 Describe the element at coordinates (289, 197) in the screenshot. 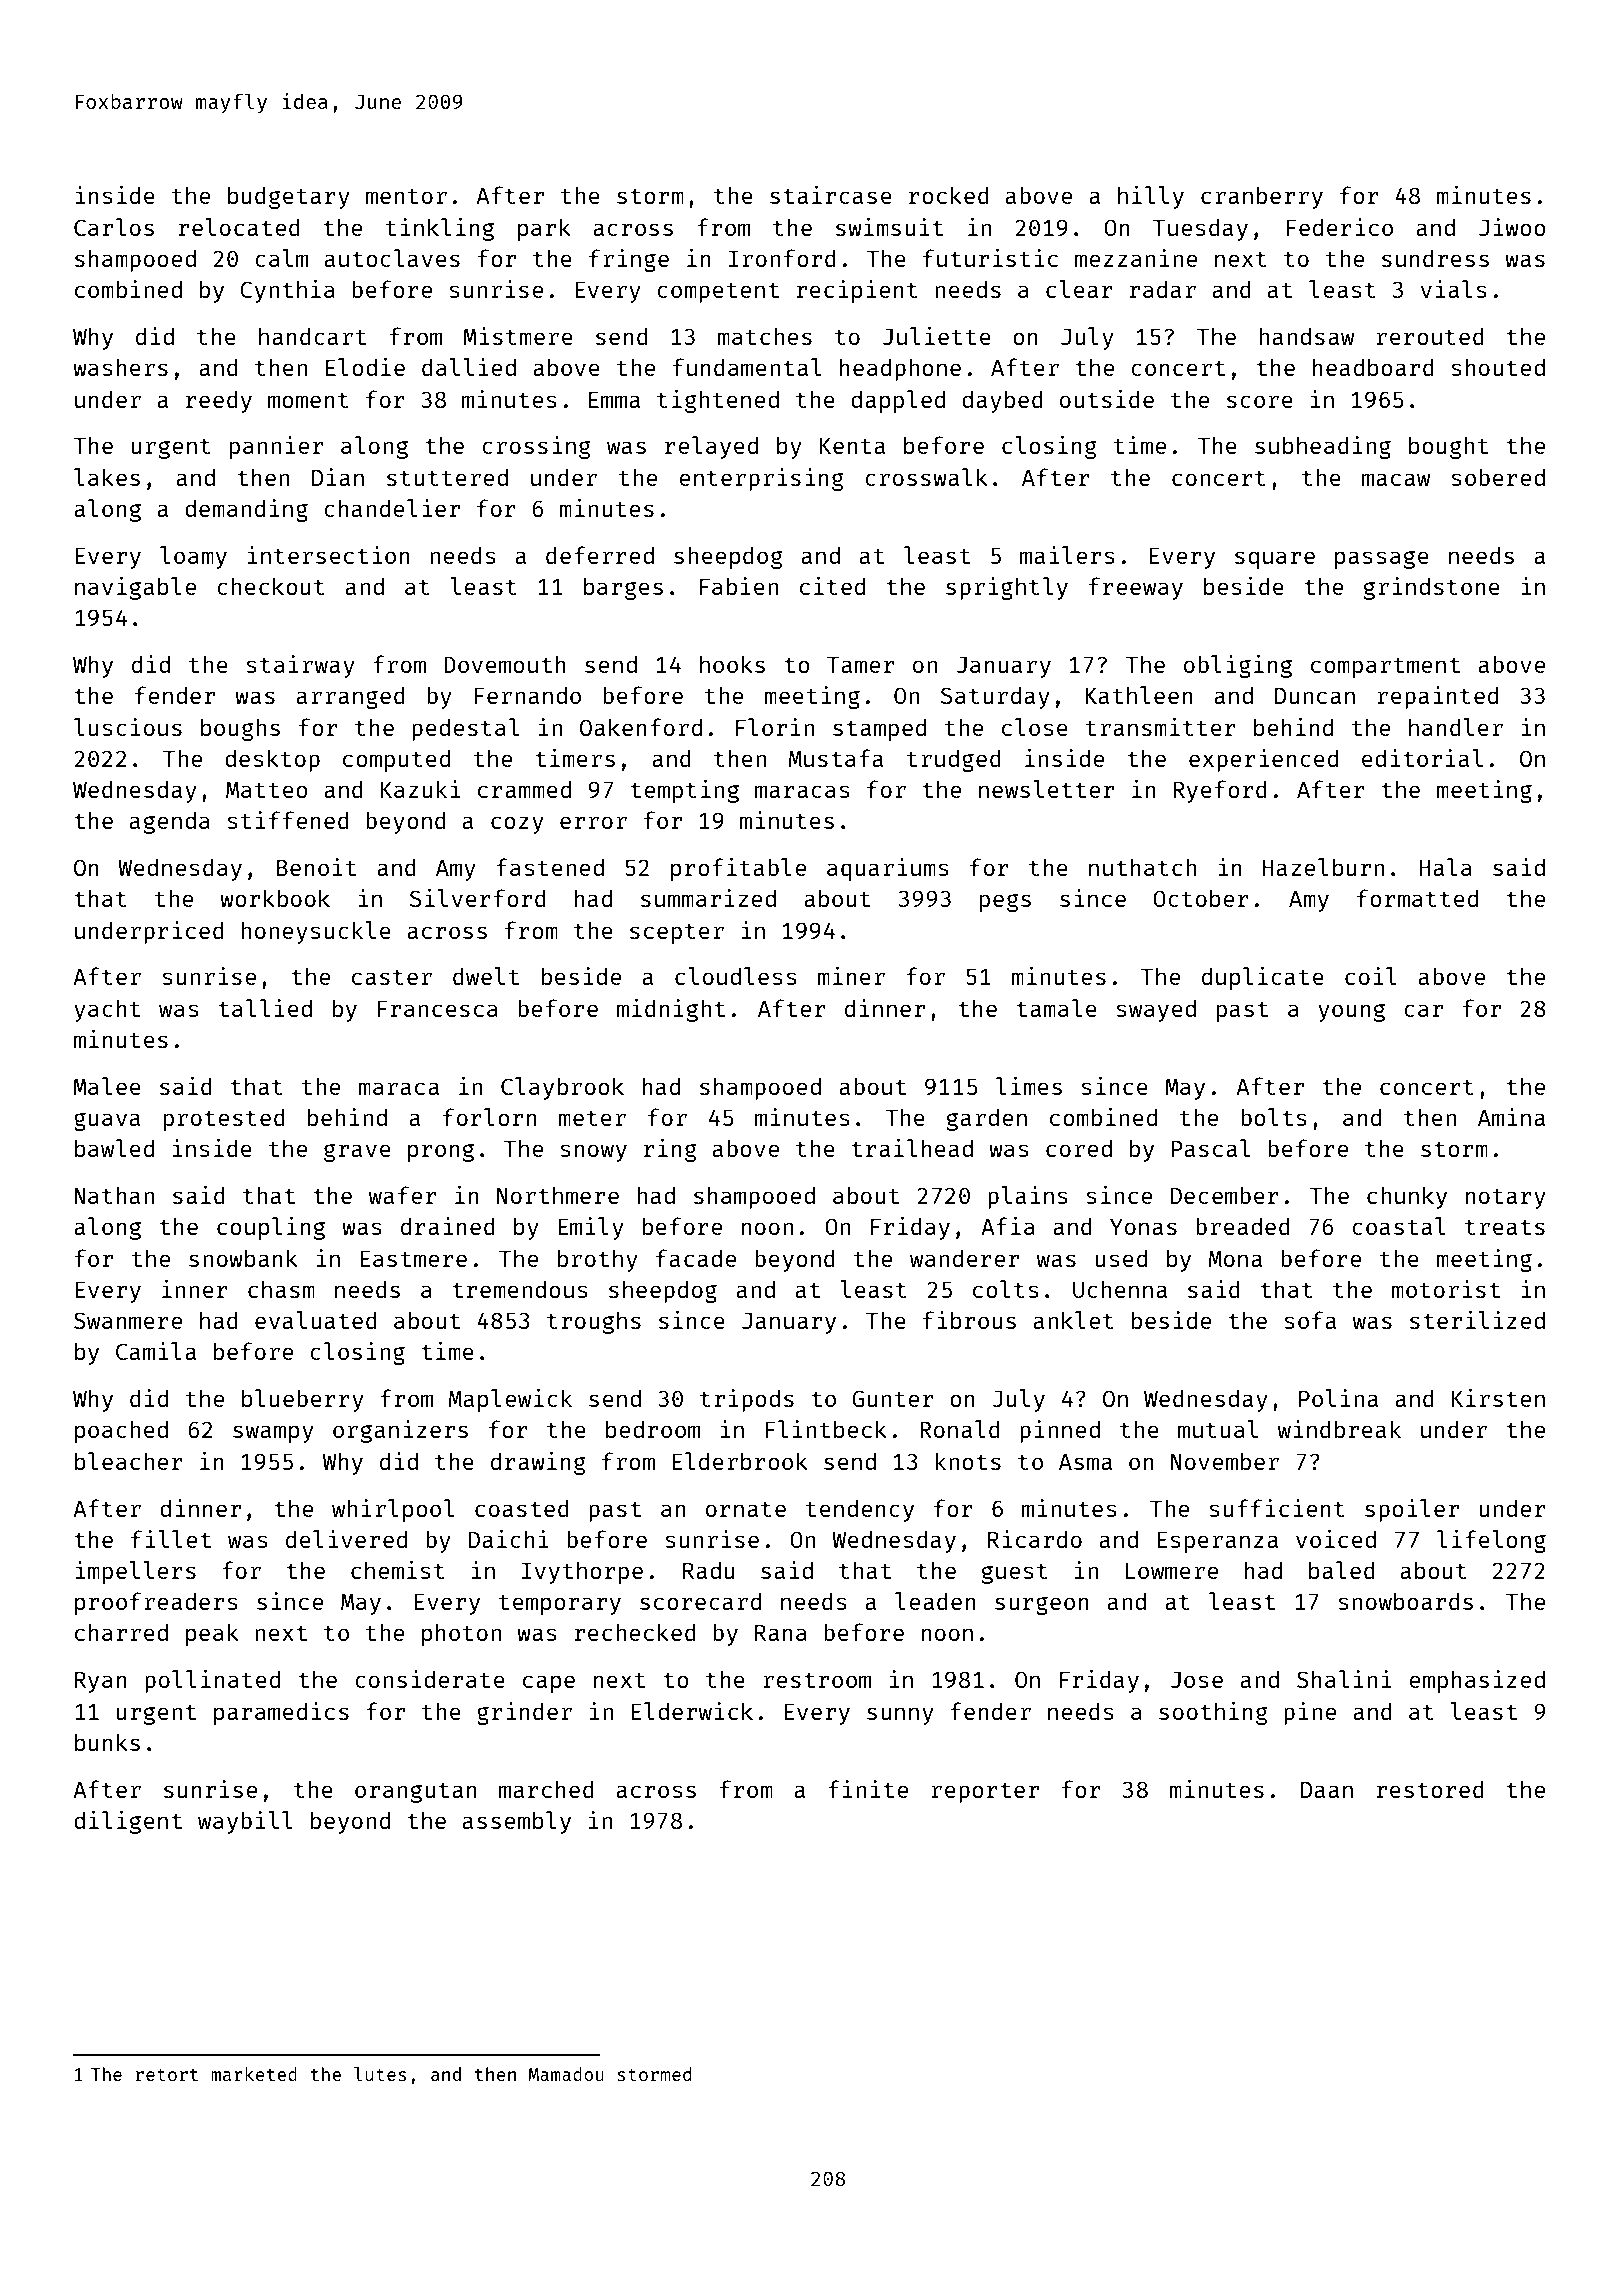

I see `budgetary` at that location.
